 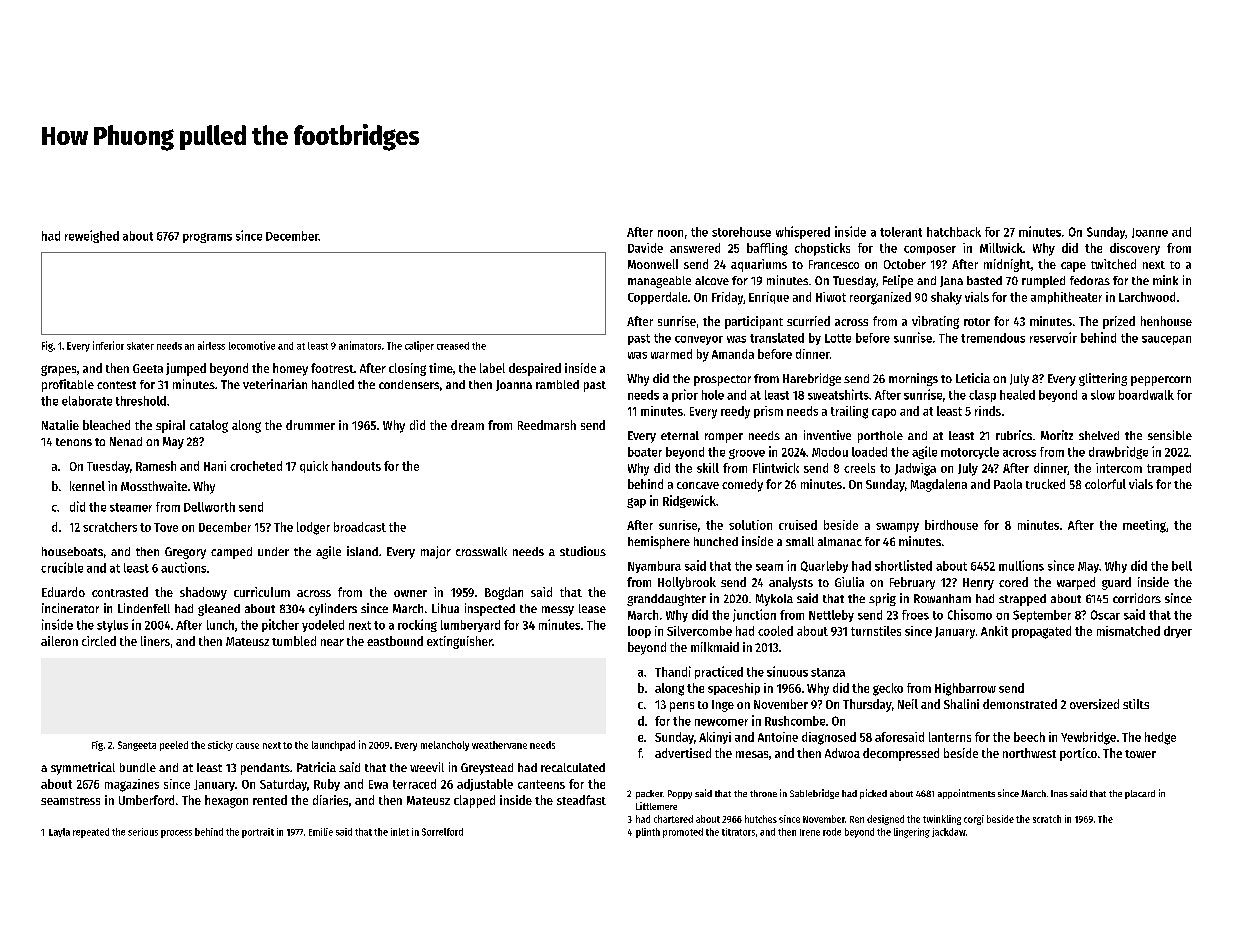 What do you see at coordinates (453, 346) in the screenshot?
I see `creased` at bounding box center [453, 346].
